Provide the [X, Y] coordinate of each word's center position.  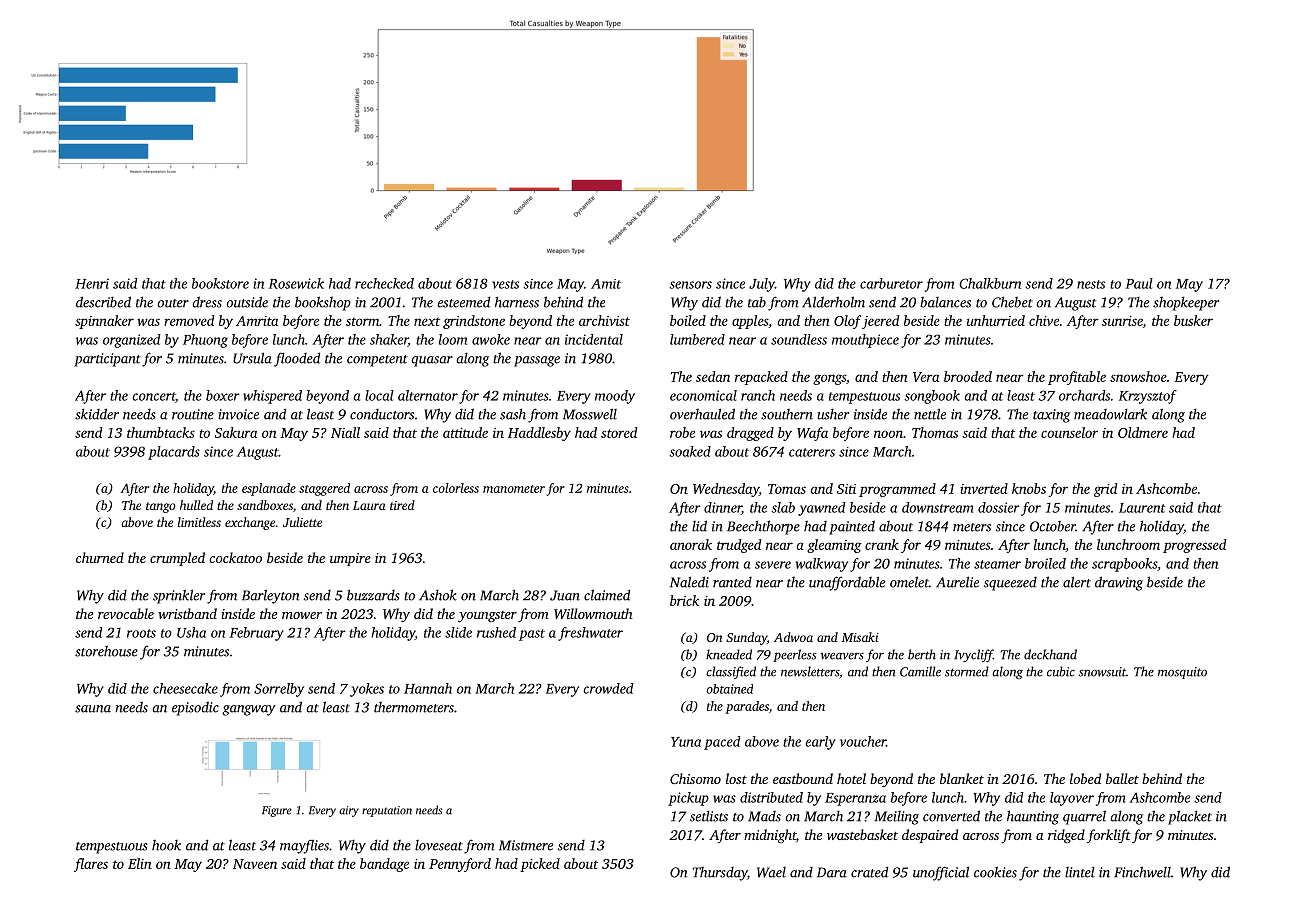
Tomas [787, 489]
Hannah [428, 688]
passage [537, 361]
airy [349, 811]
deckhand [1050, 654]
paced [722, 743]
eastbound [803, 778]
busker [1193, 320]
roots [141, 633]
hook [166, 845]
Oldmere [1143, 432]
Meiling [896, 818]
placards [174, 453]
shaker [389, 340]
